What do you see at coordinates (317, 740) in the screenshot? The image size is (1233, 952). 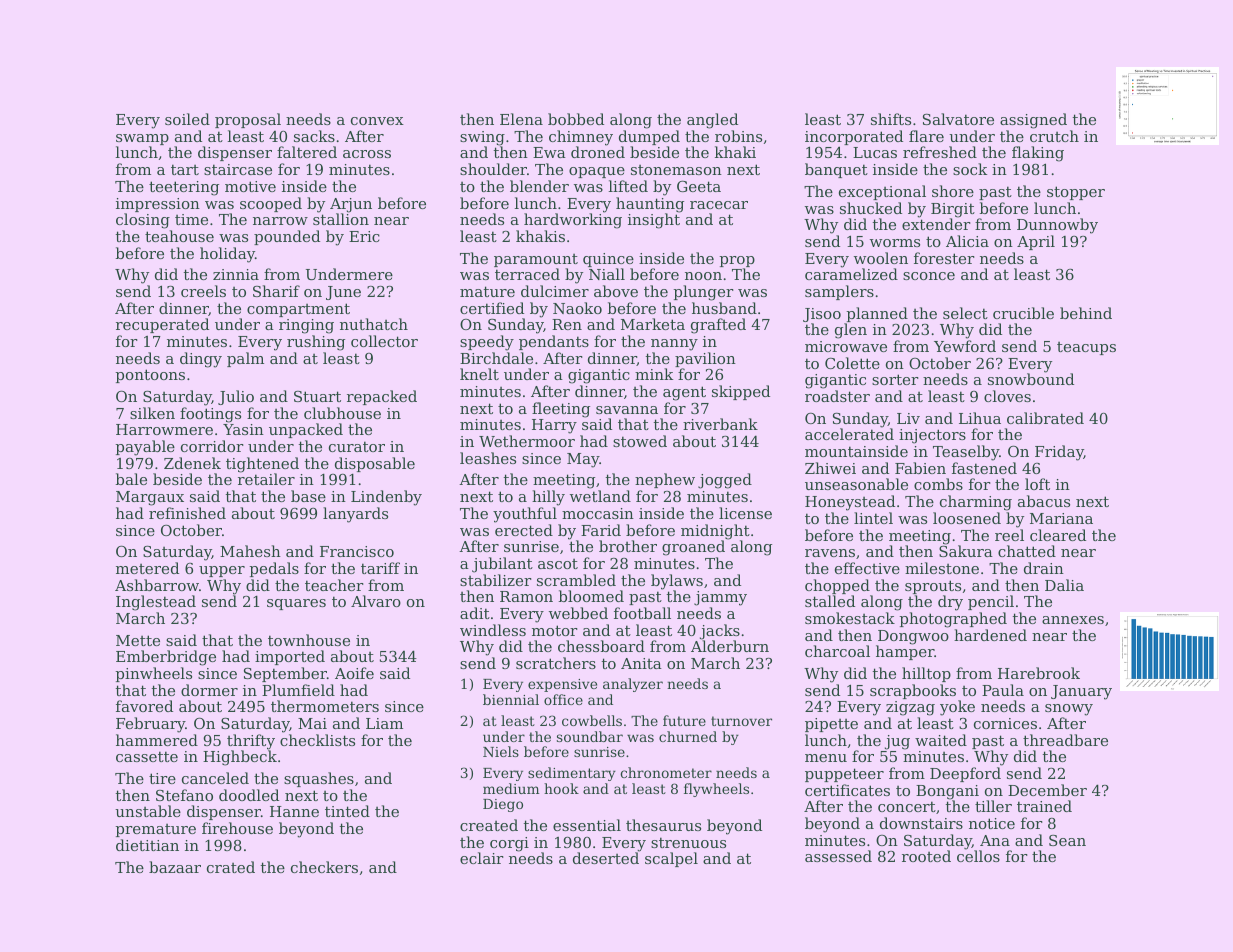 I see `checklists` at bounding box center [317, 740].
